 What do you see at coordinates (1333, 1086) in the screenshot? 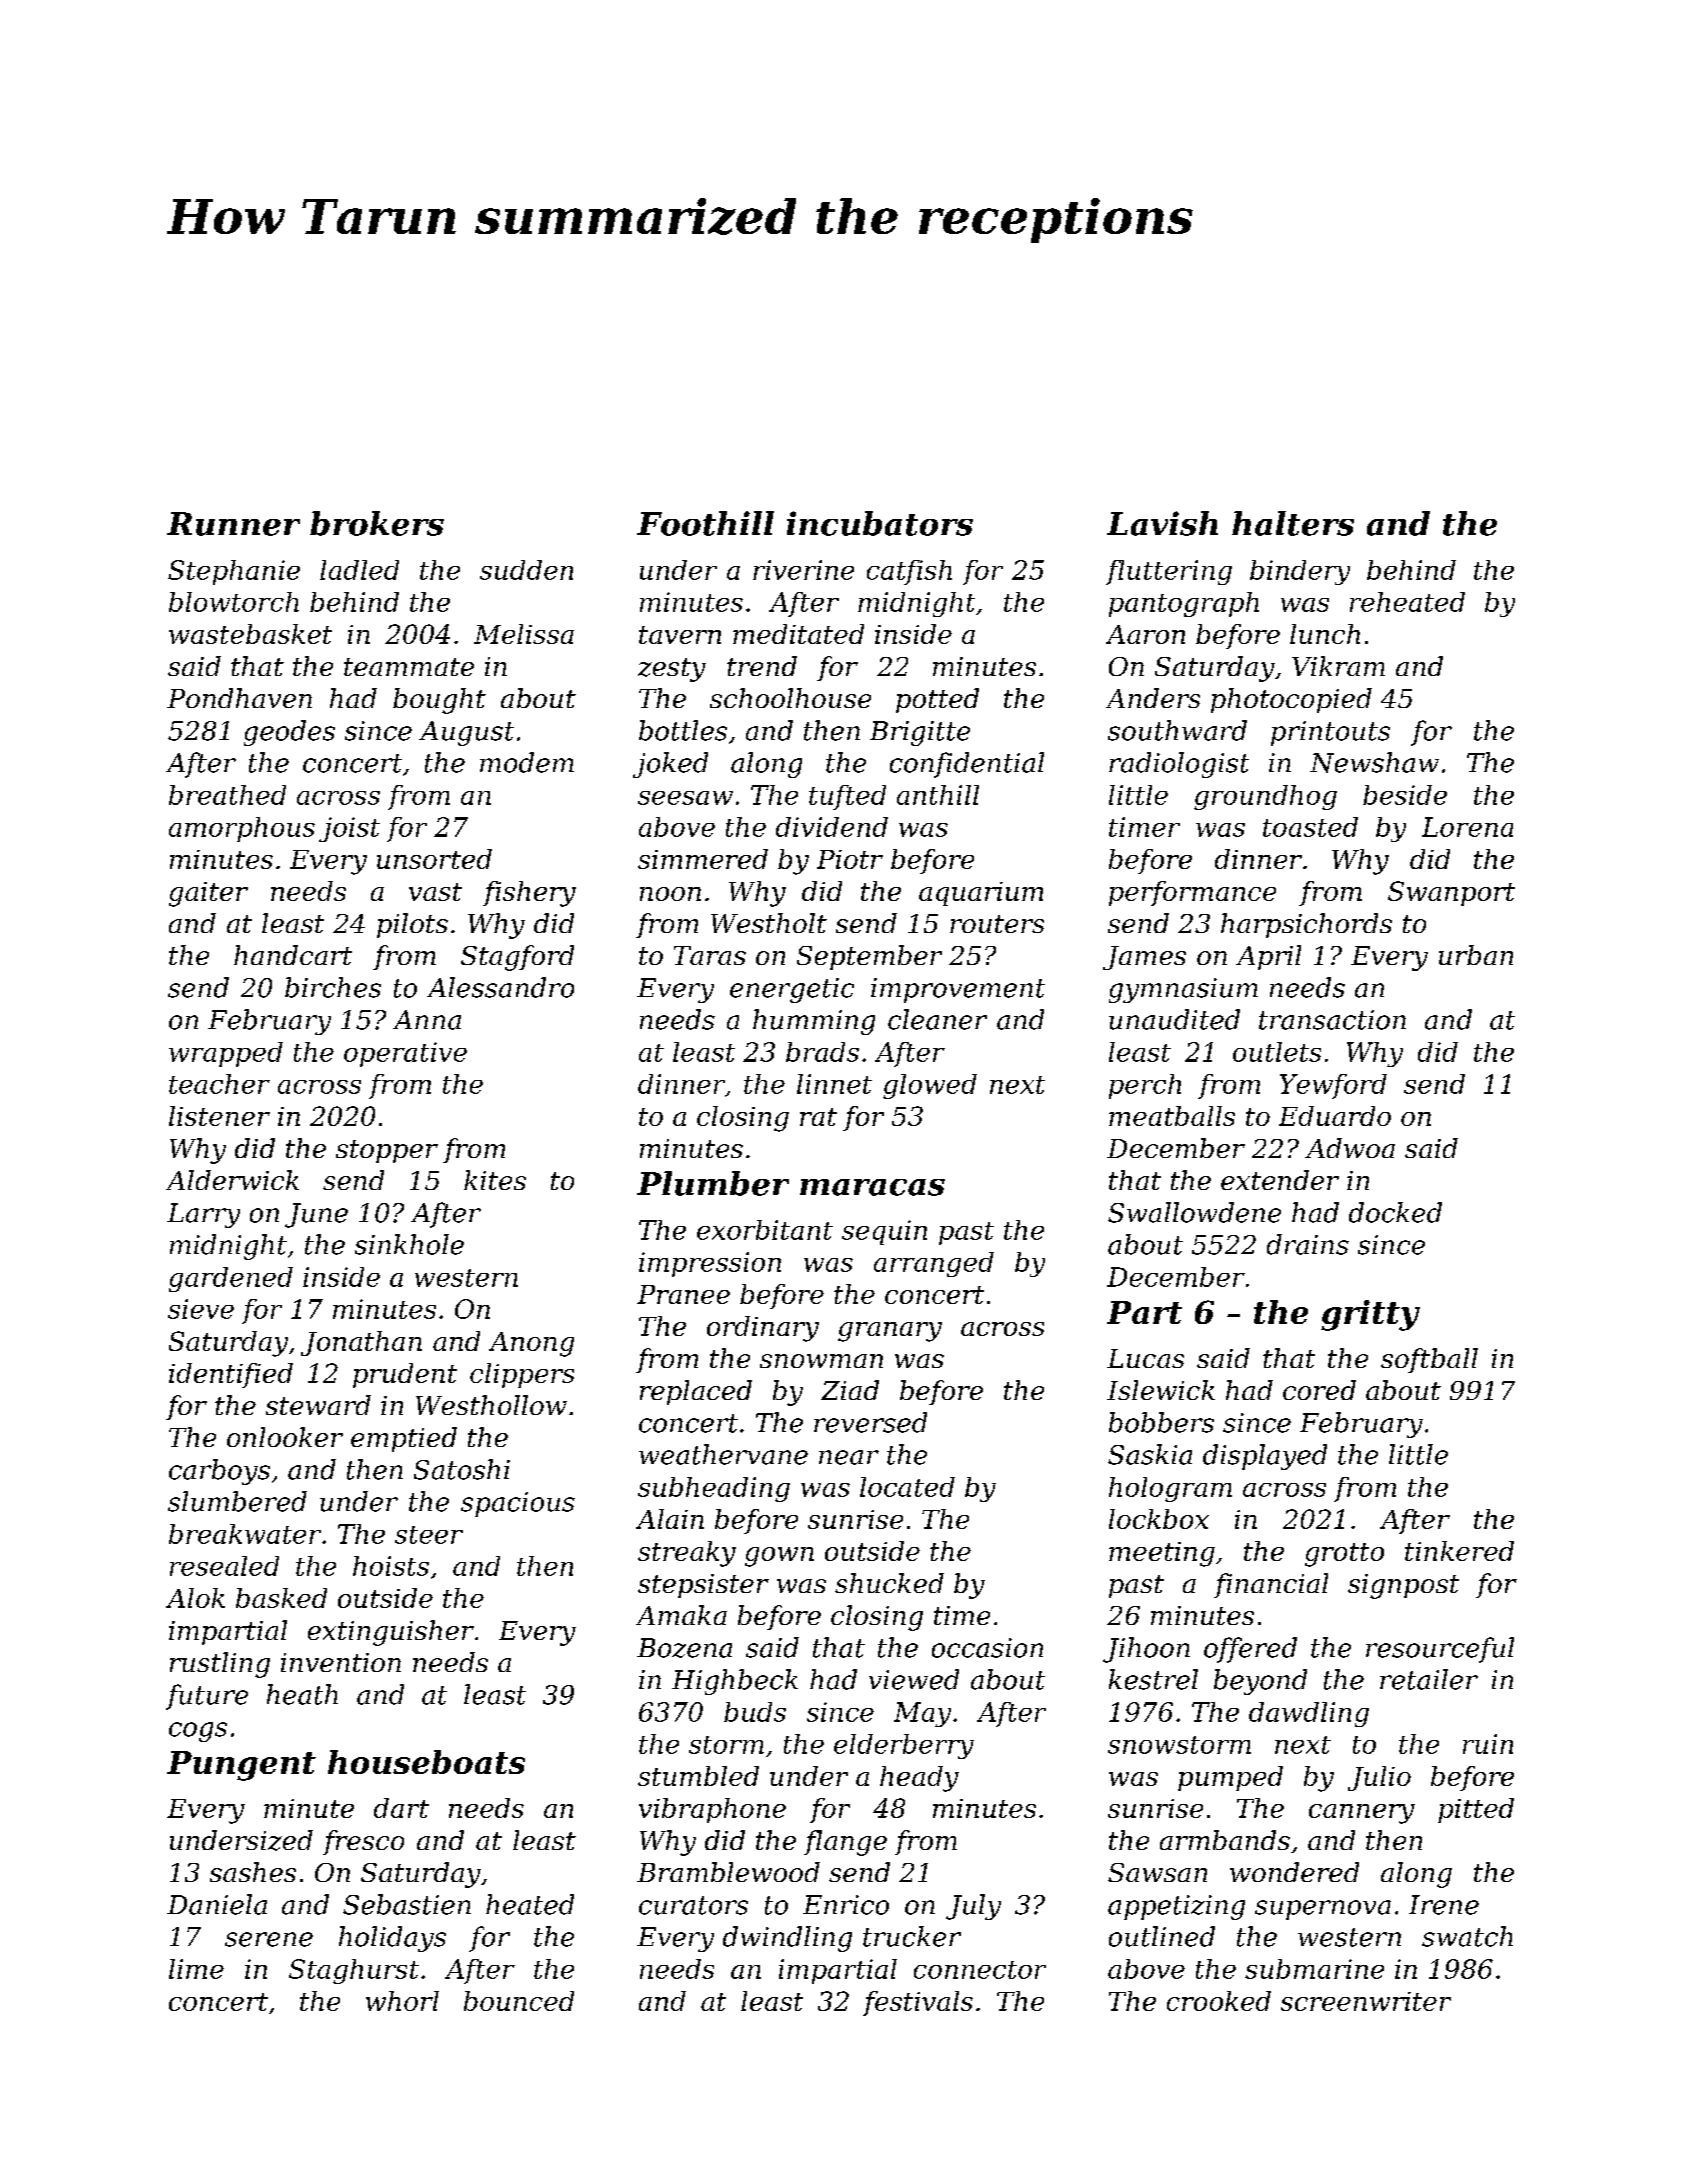
I see `Yewford` at bounding box center [1333, 1086].
